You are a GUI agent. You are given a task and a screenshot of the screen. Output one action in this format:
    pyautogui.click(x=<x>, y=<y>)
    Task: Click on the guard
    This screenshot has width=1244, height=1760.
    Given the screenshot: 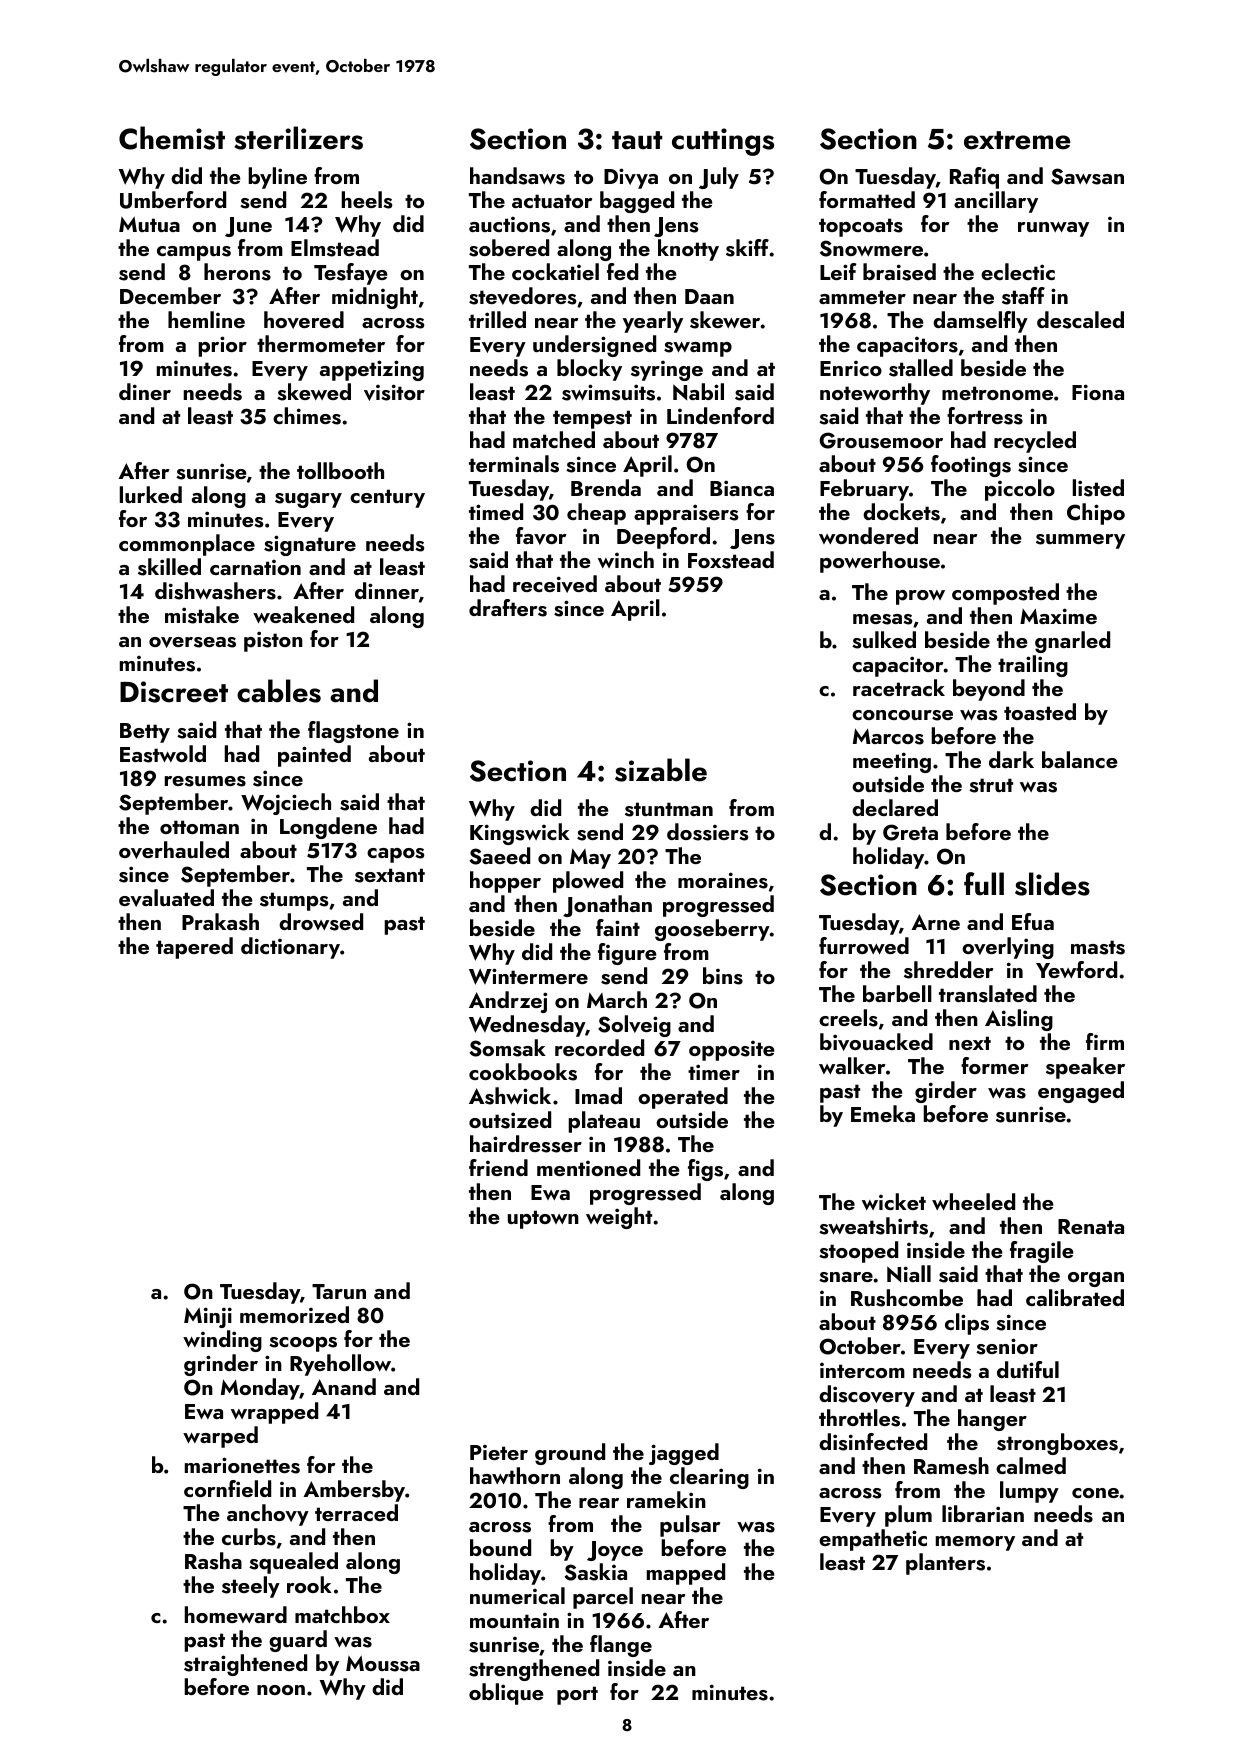 What is the action you would take?
    pyautogui.click(x=298, y=1641)
